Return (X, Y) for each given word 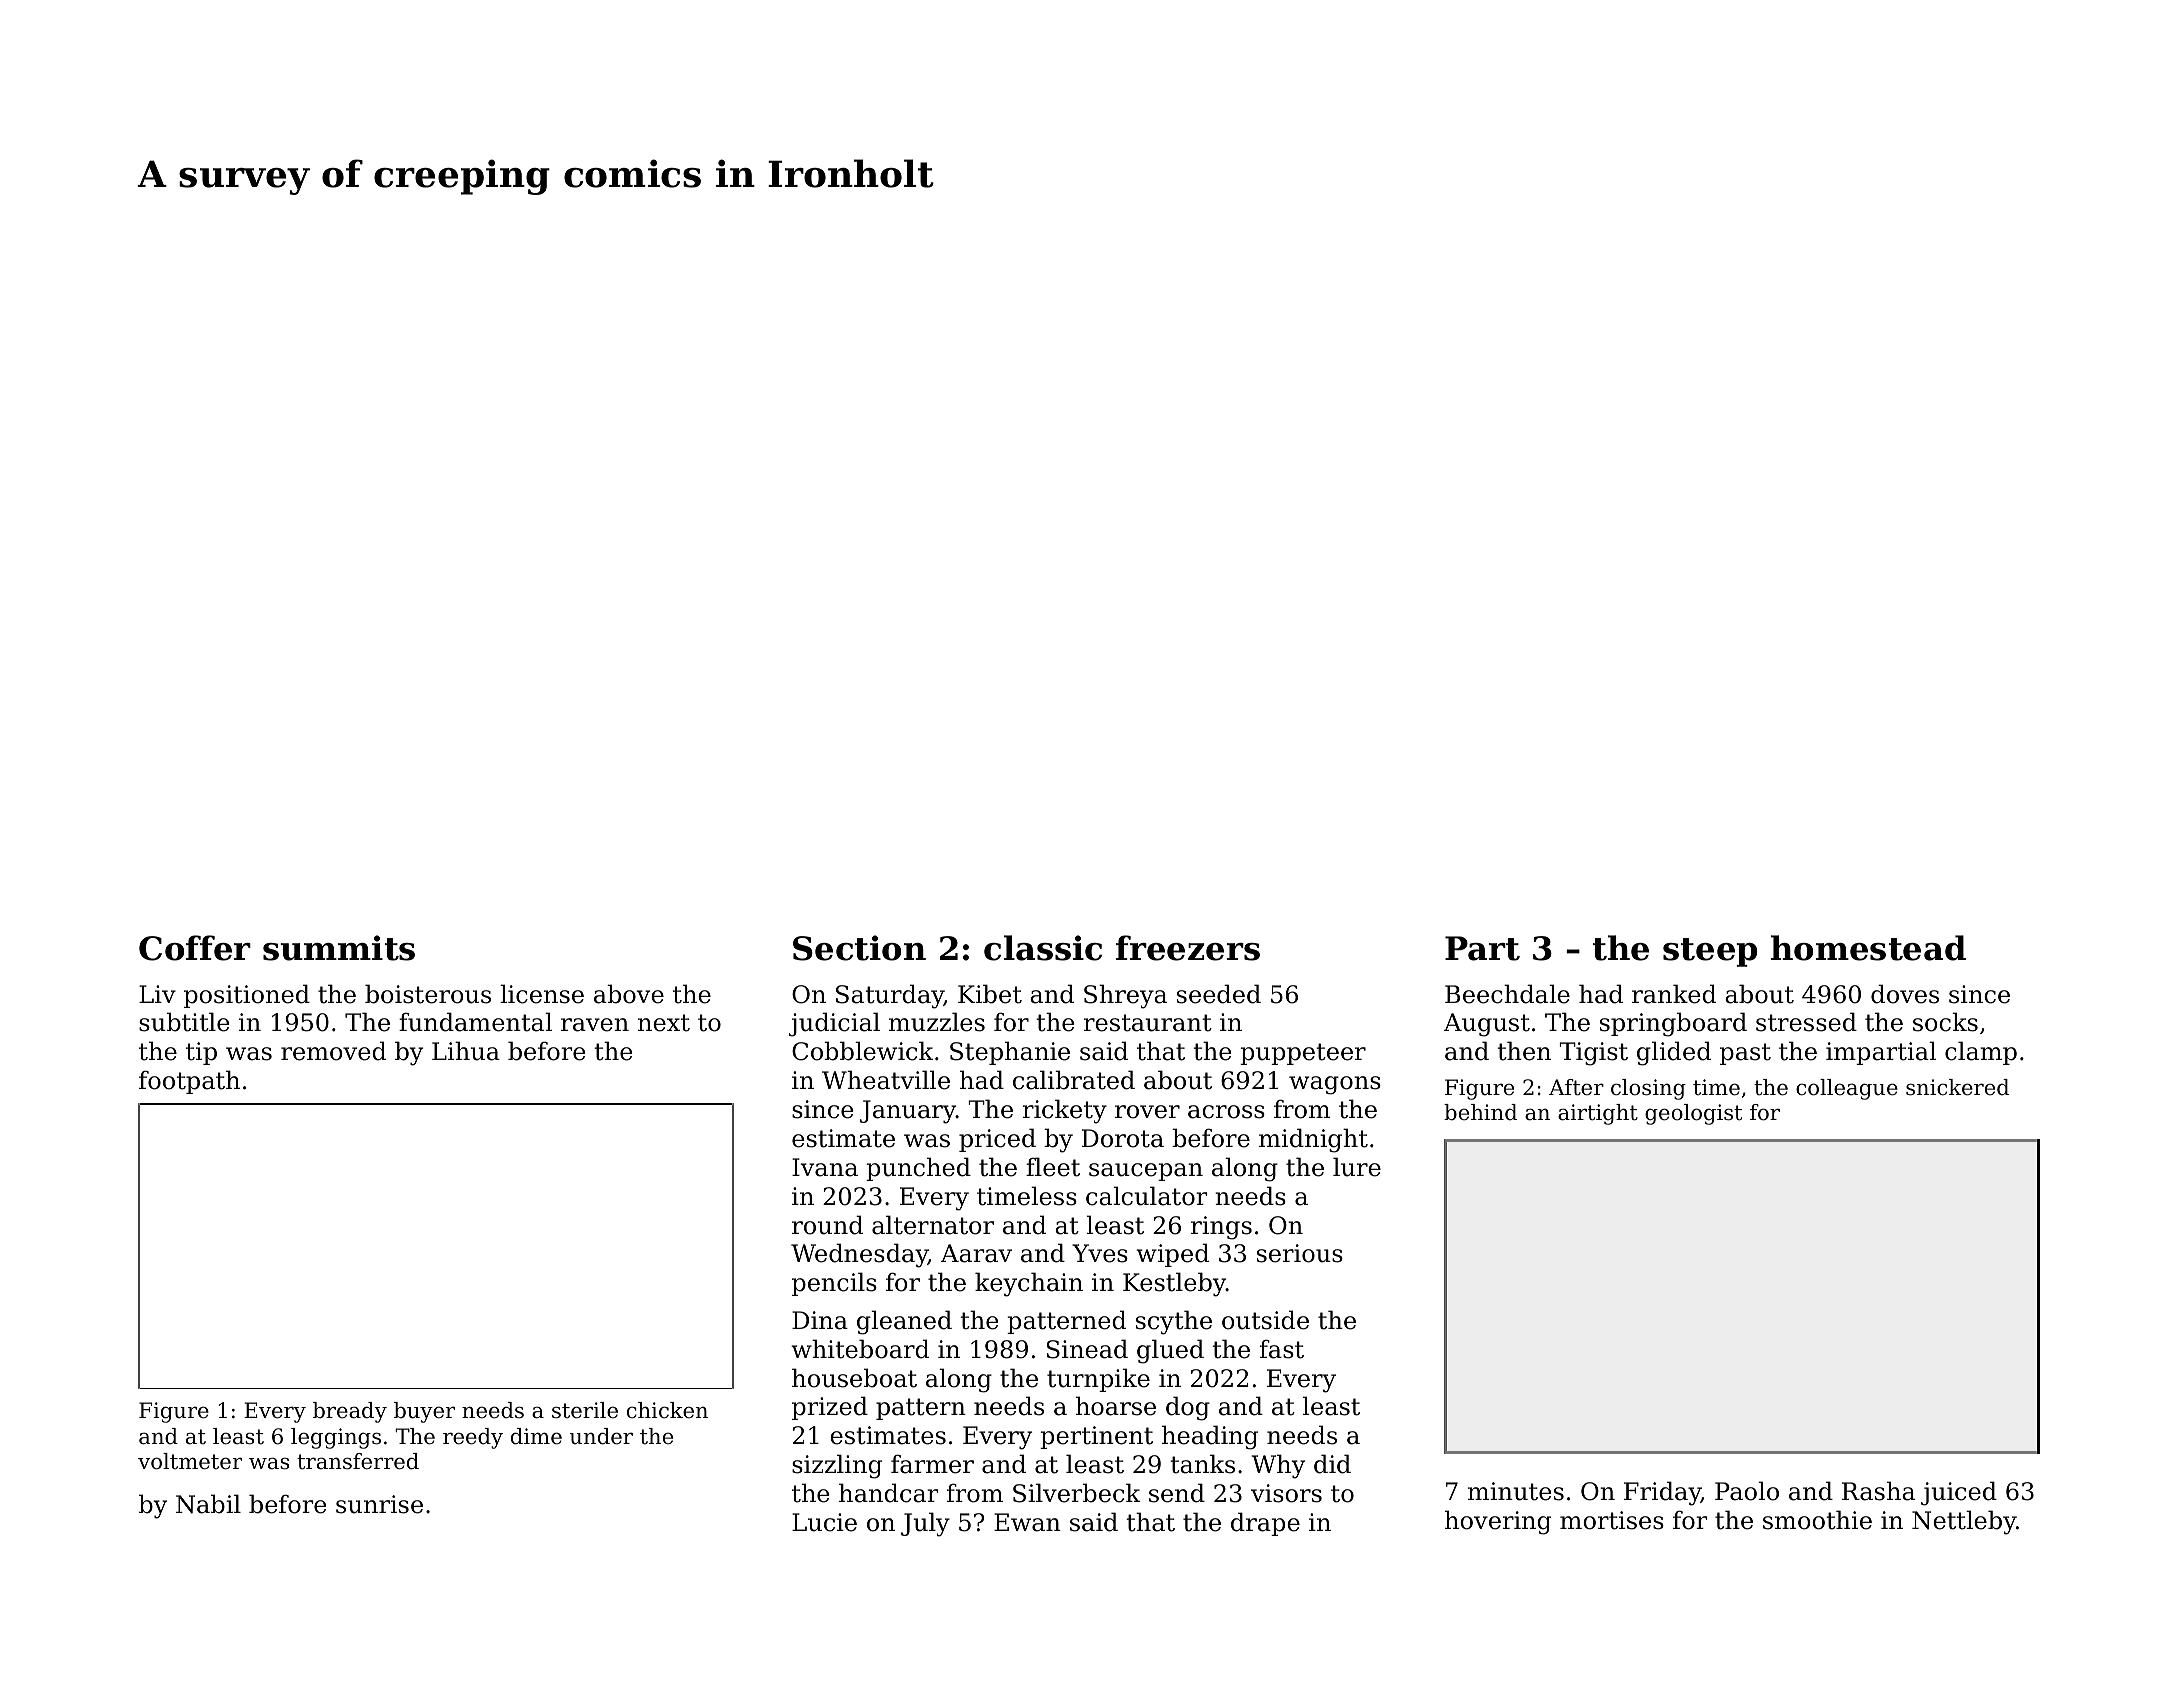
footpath (189, 1082)
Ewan (1027, 1522)
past (1745, 1054)
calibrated (1074, 1080)
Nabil (208, 1504)
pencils (834, 1284)
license (542, 994)
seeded (1219, 994)
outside (1265, 1320)
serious (1300, 1253)
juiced (1959, 1493)
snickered (1957, 1087)
